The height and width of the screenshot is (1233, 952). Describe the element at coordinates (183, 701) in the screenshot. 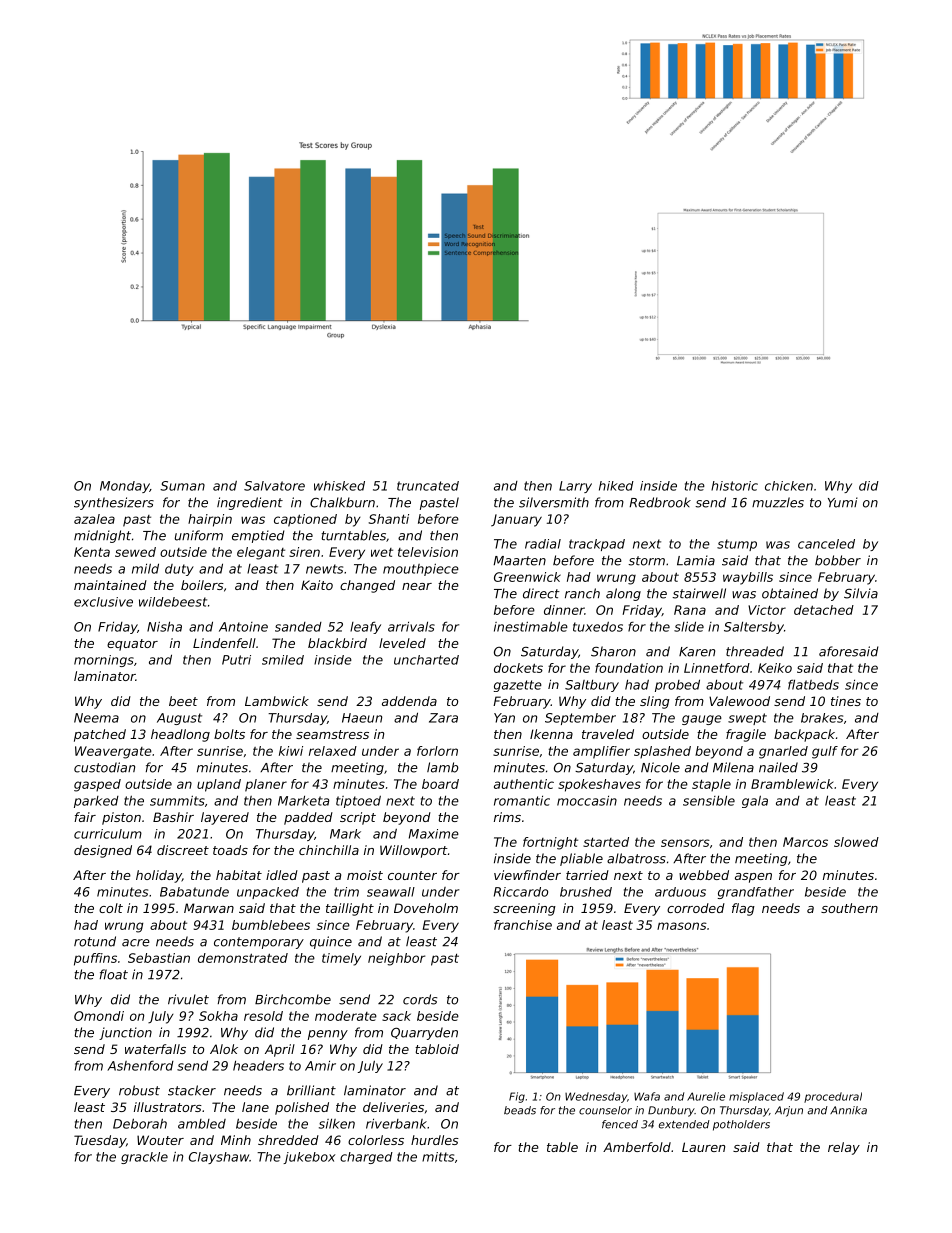

I see `beet` at that location.
